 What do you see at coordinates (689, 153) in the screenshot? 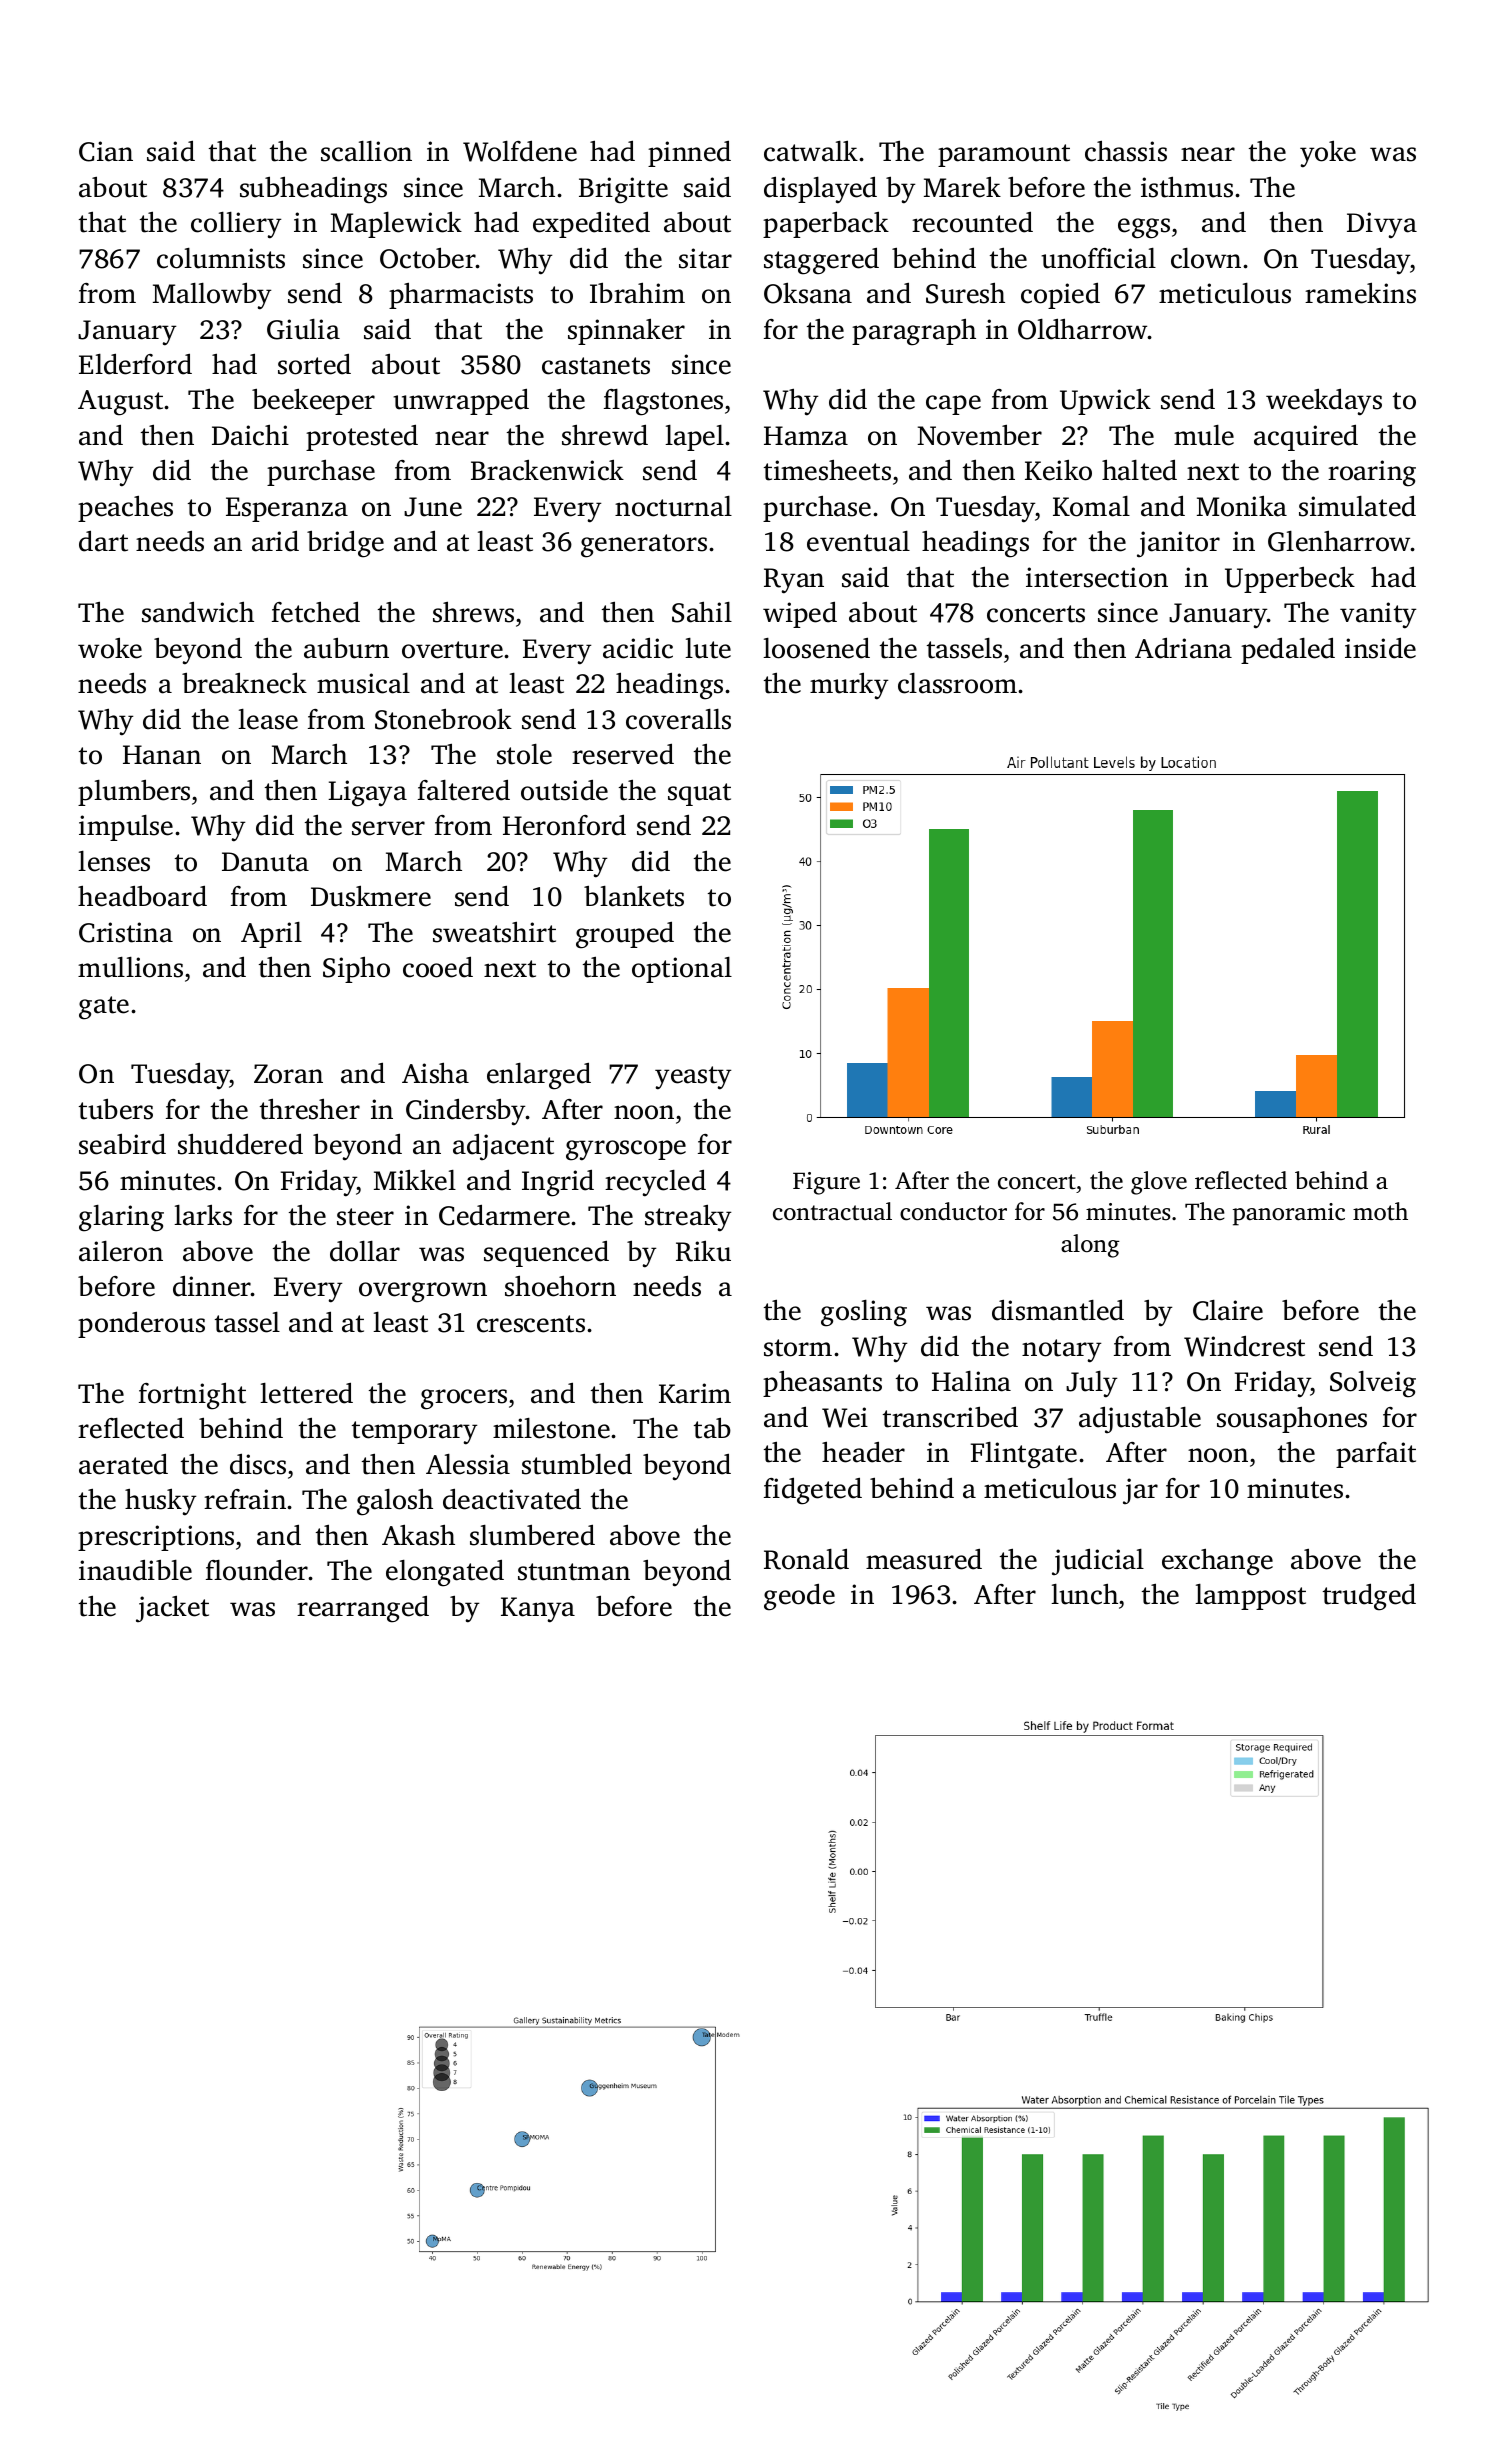
I see `pinned` at bounding box center [689, 153].
